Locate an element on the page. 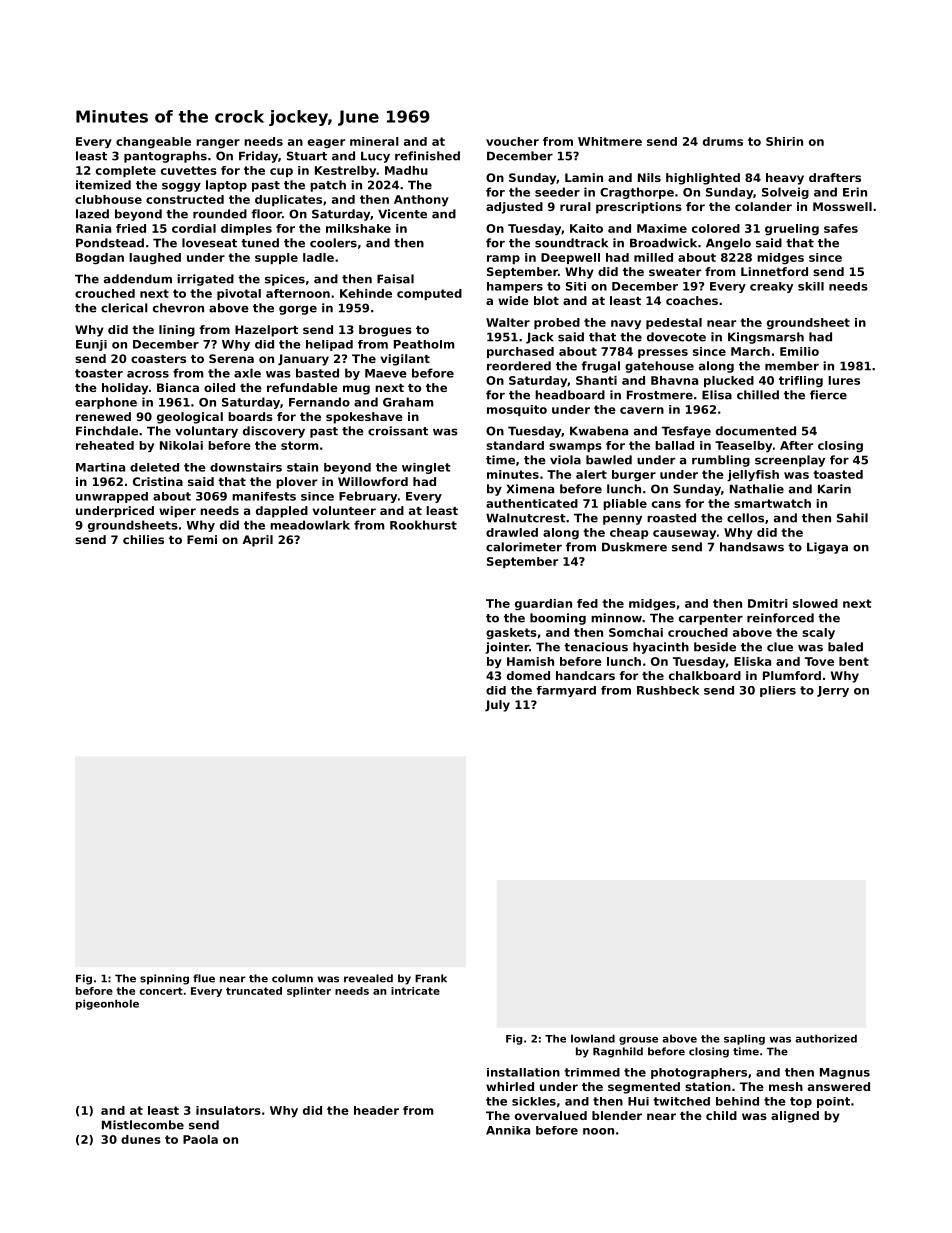  volunteer is located at coordinates (344, 510).
